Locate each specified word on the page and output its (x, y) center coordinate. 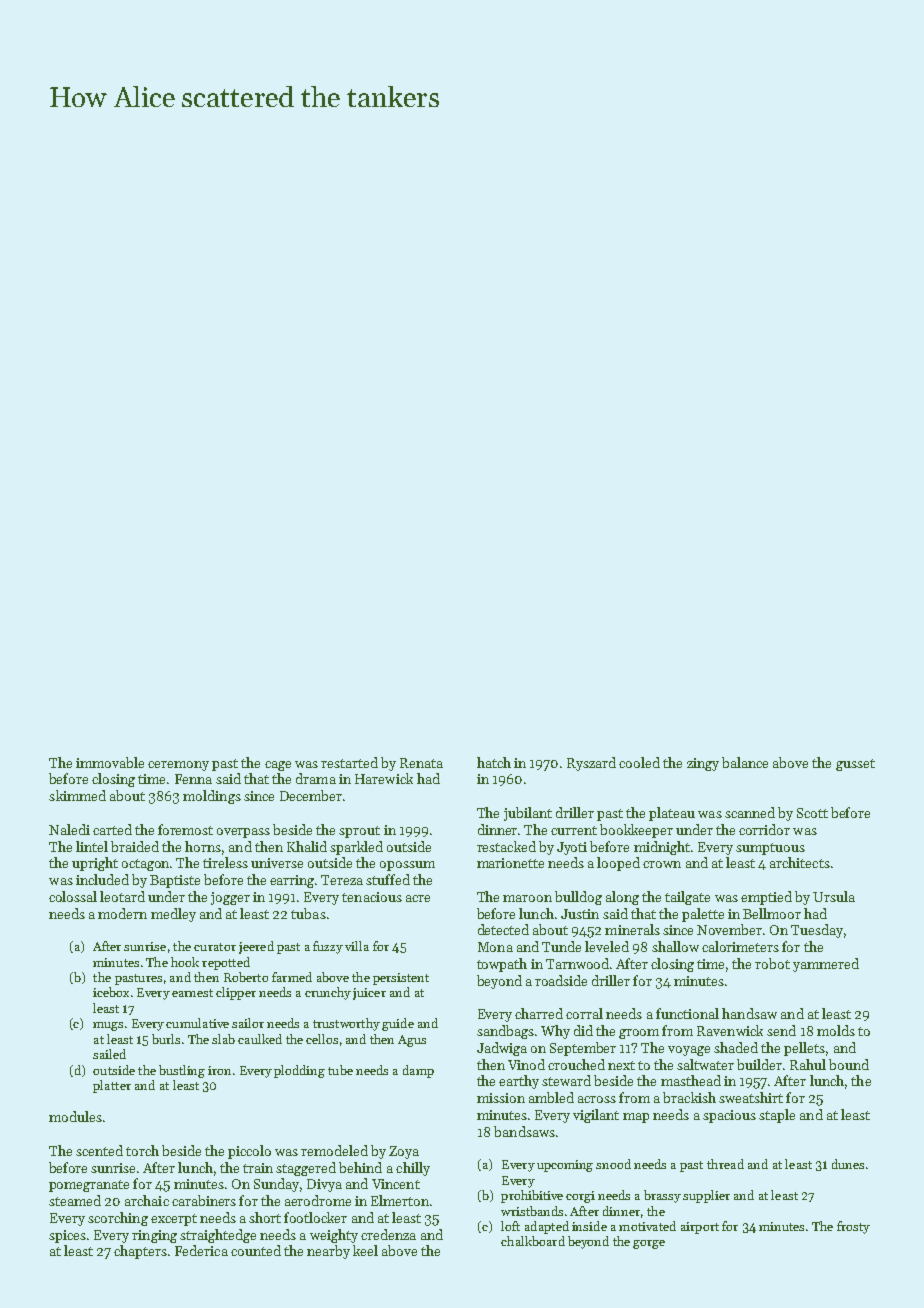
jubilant (528, 814)
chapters (140, 1252)
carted (112, 829)
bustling (182, 1071)
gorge (649, 1244)
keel (365, 1250)
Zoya (404, 1152)
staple (777, 1116)
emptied (766, 898)
